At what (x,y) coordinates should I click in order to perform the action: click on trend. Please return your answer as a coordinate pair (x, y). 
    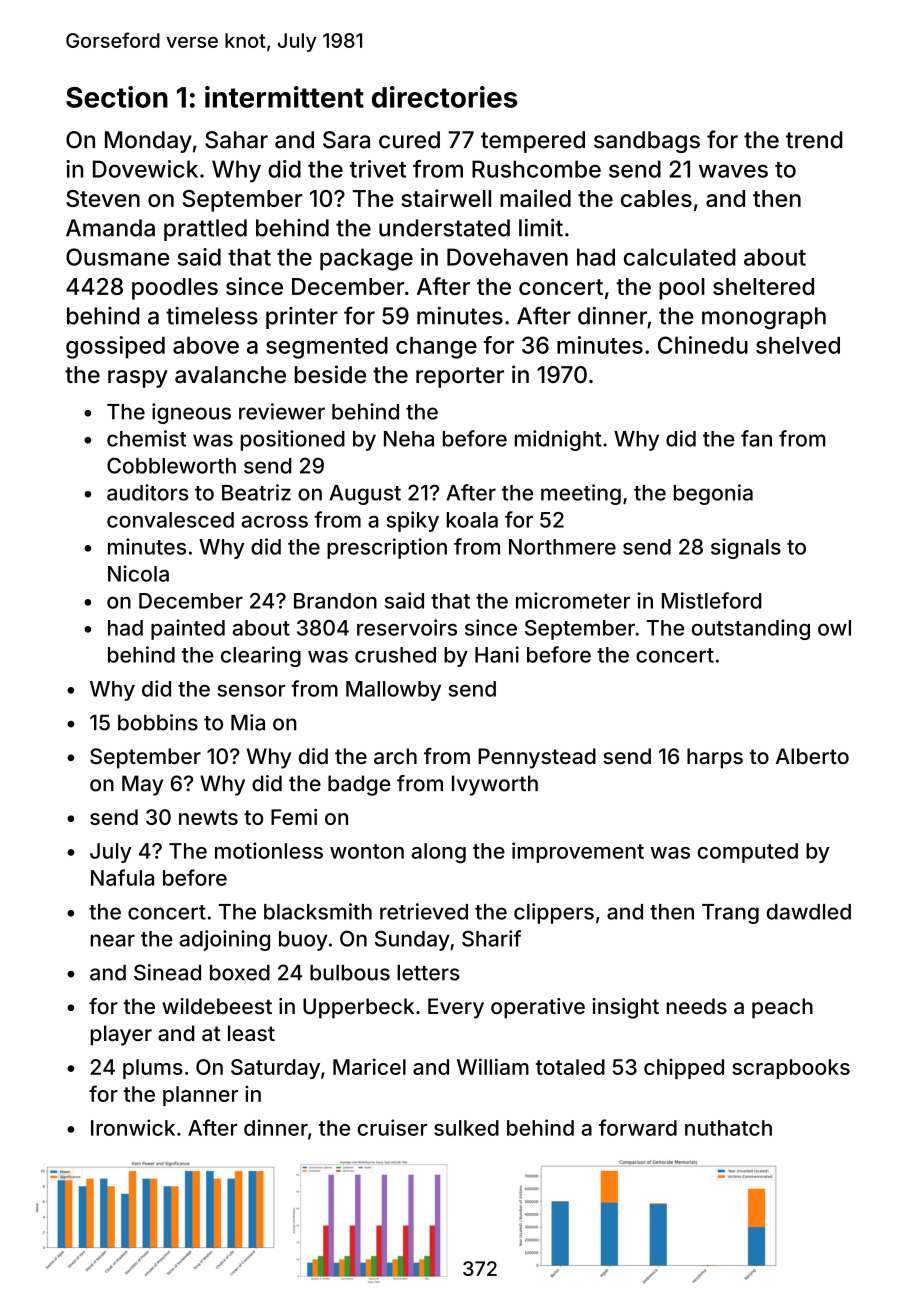
    Looking at the image, I should click on (814, 140).
